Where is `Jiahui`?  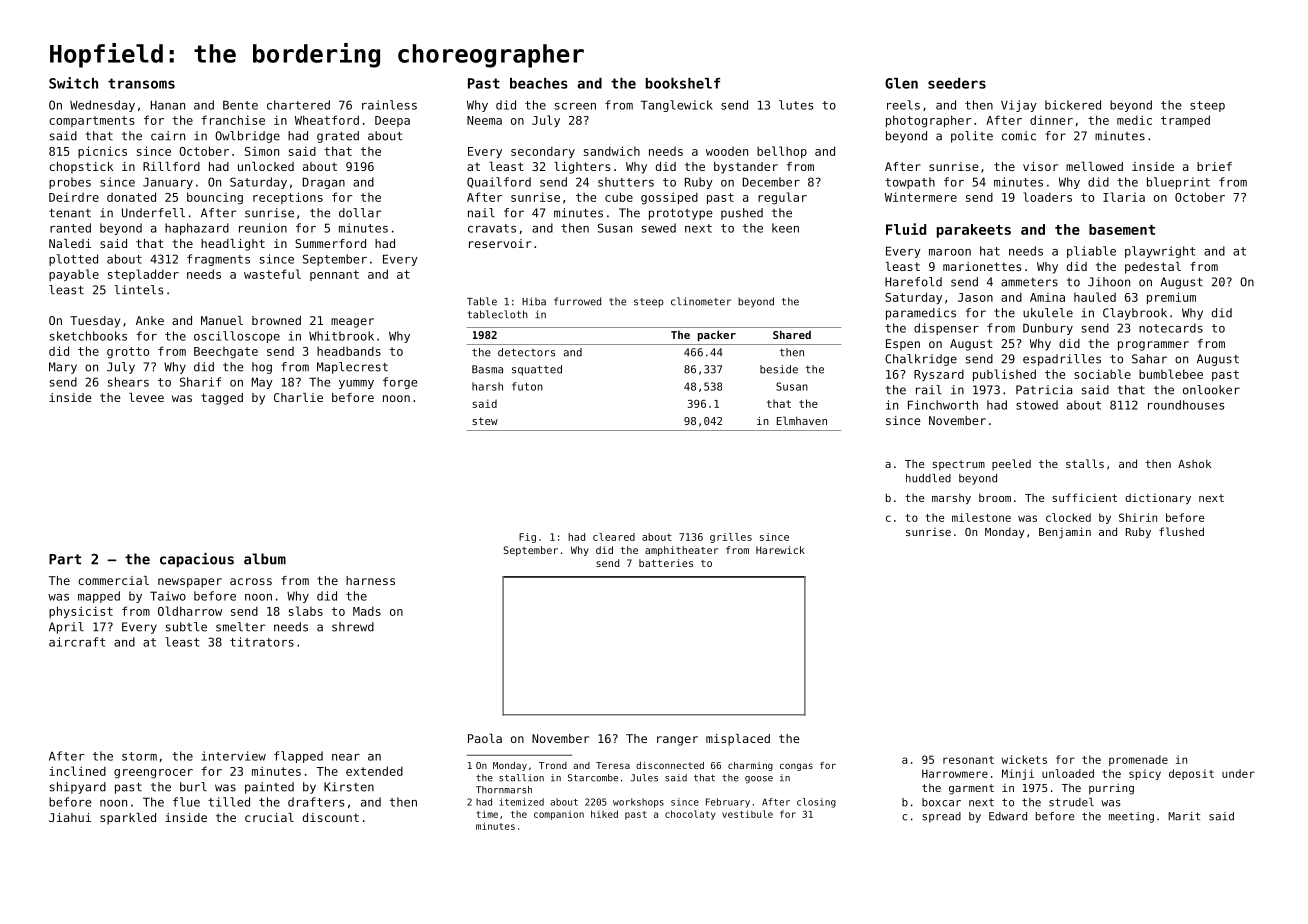
Jiahui is located at coordinates (70, 817).
